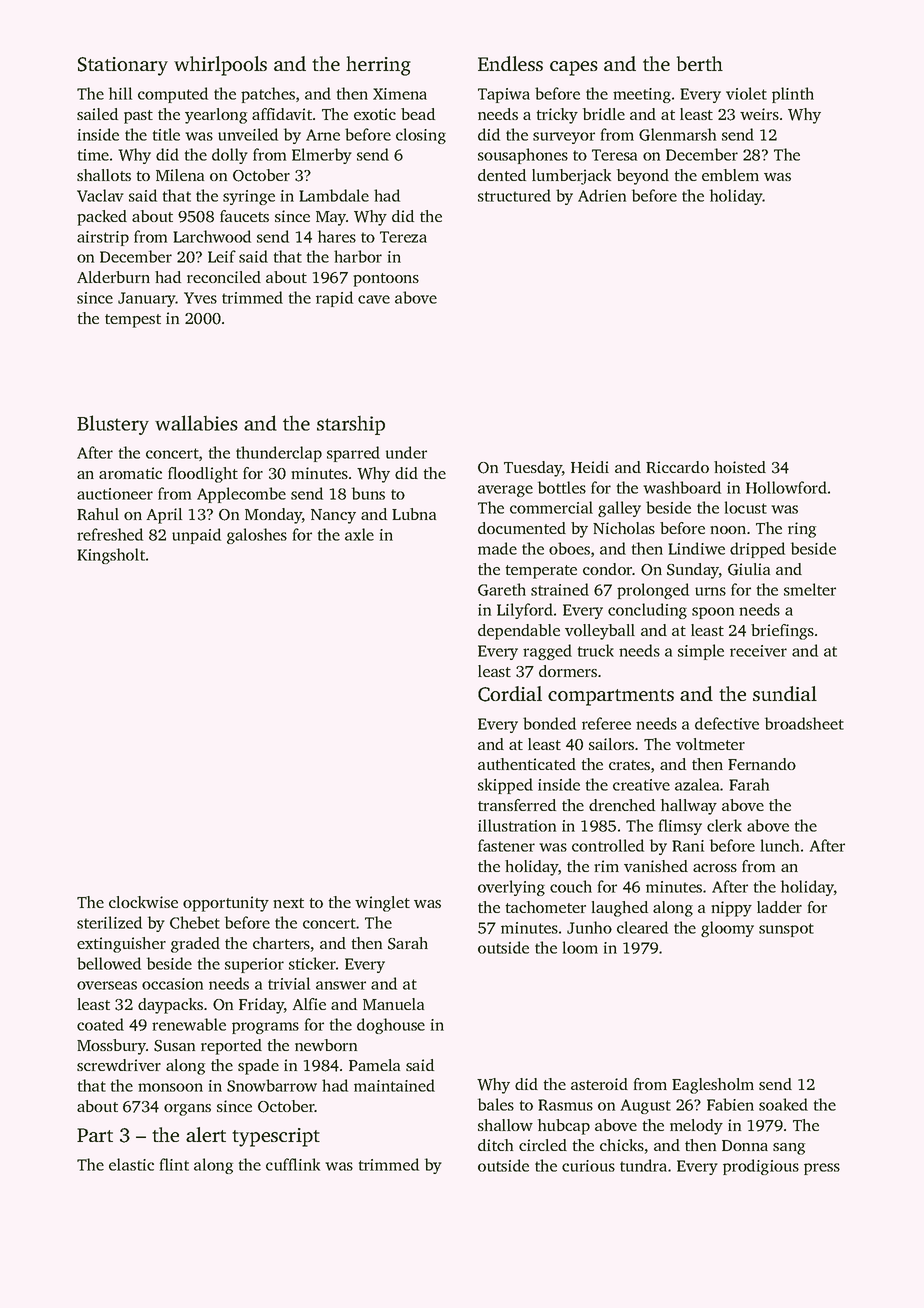 This screenshot has height=1308, width=924. Describe the element at coordinates (111, 556) in the screenshot. I see `Kingsholt` at that location.
